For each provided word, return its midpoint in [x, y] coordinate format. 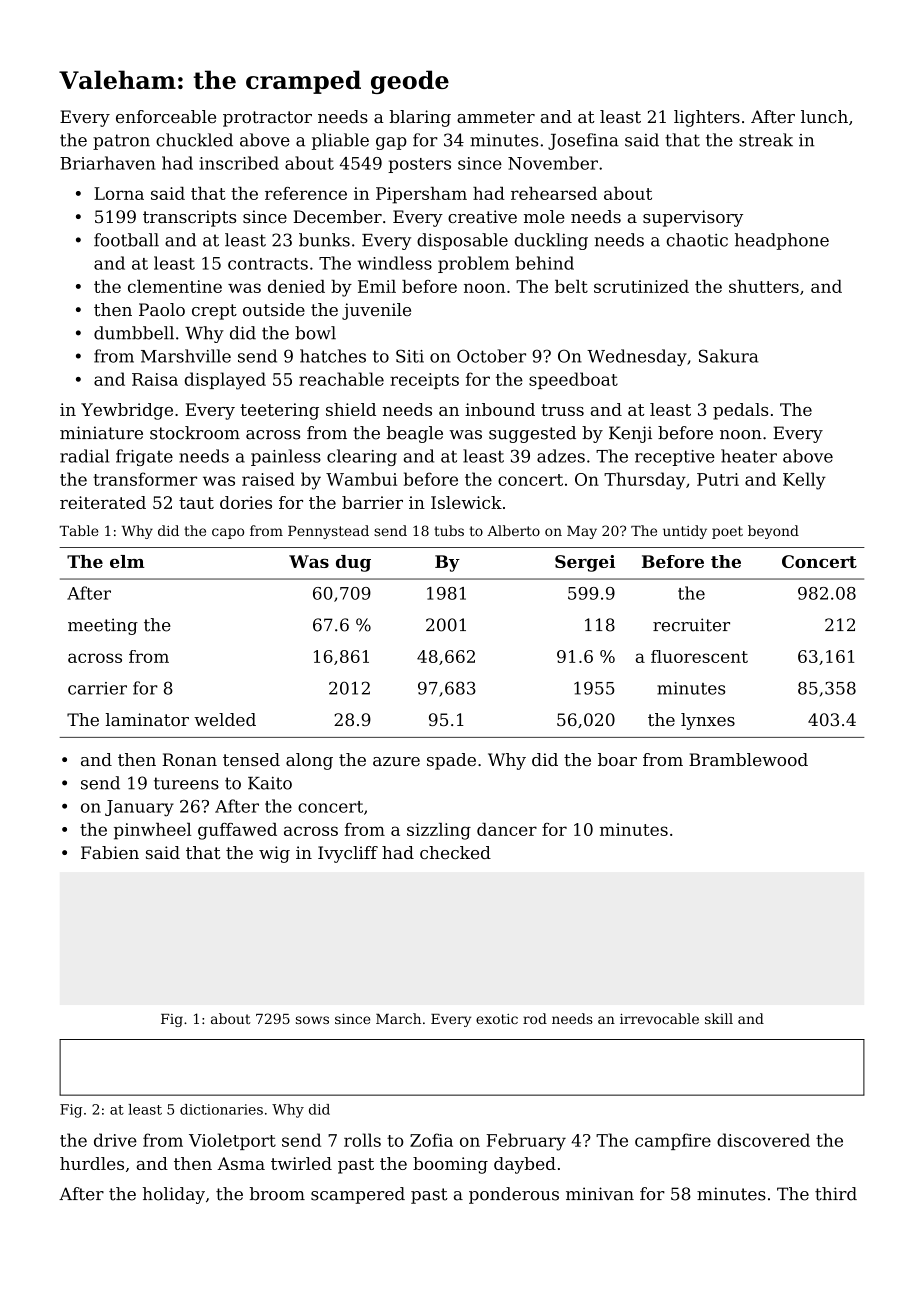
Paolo [162, 309]
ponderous [514, 1195]
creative [482, 216]
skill [719, 1018]
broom [277, 1194]
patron [121, 142]
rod [535, 1018]
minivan [600, 1194]
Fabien [110, 852]
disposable [462, 241]
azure [396, 761]
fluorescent [699, 656]
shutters [764, 286]
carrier [97, 688]
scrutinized [641, 286]
